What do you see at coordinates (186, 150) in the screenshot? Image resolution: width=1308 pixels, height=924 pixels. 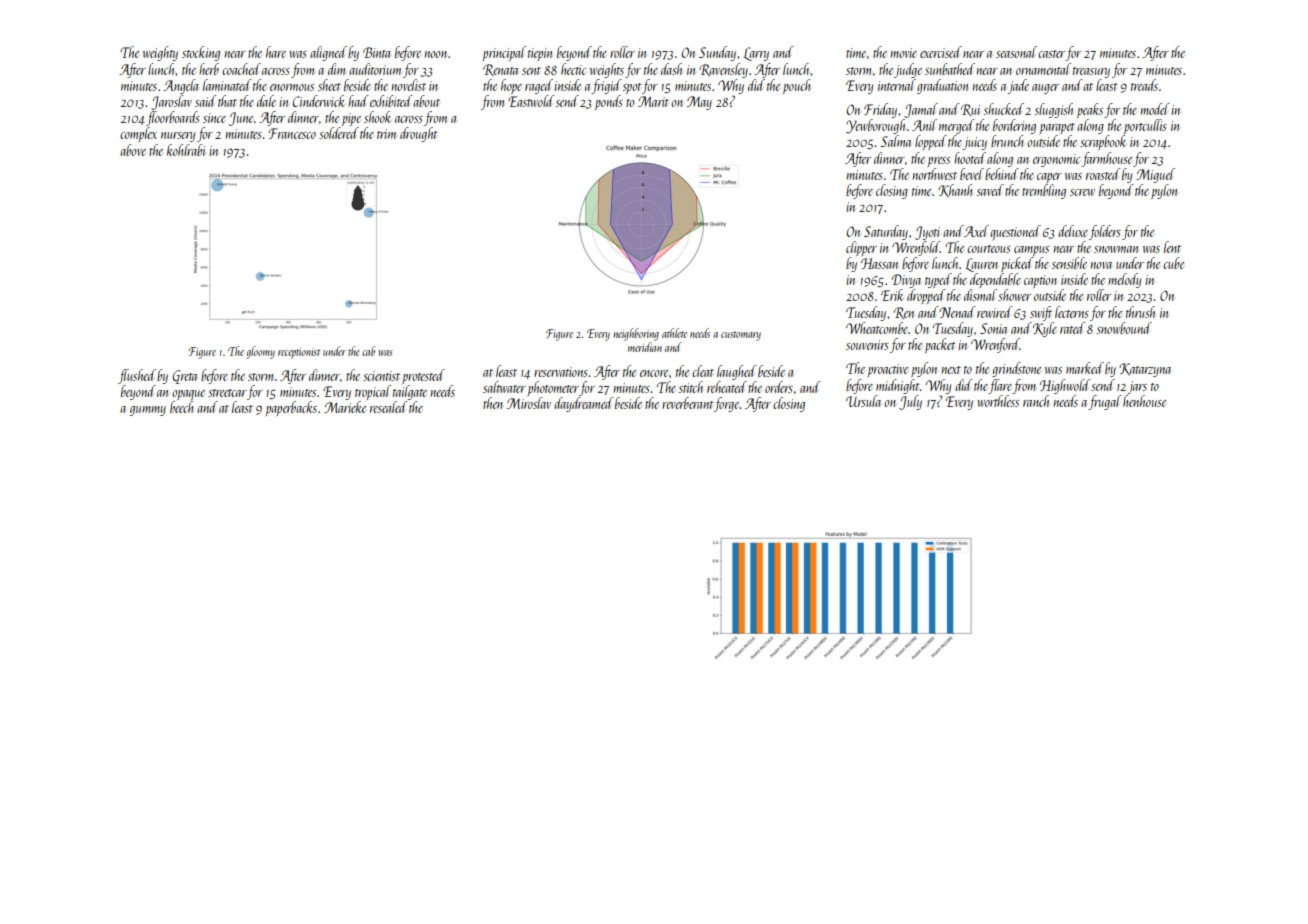 I see `kohlrabi` at bounding box center [186, 150].
